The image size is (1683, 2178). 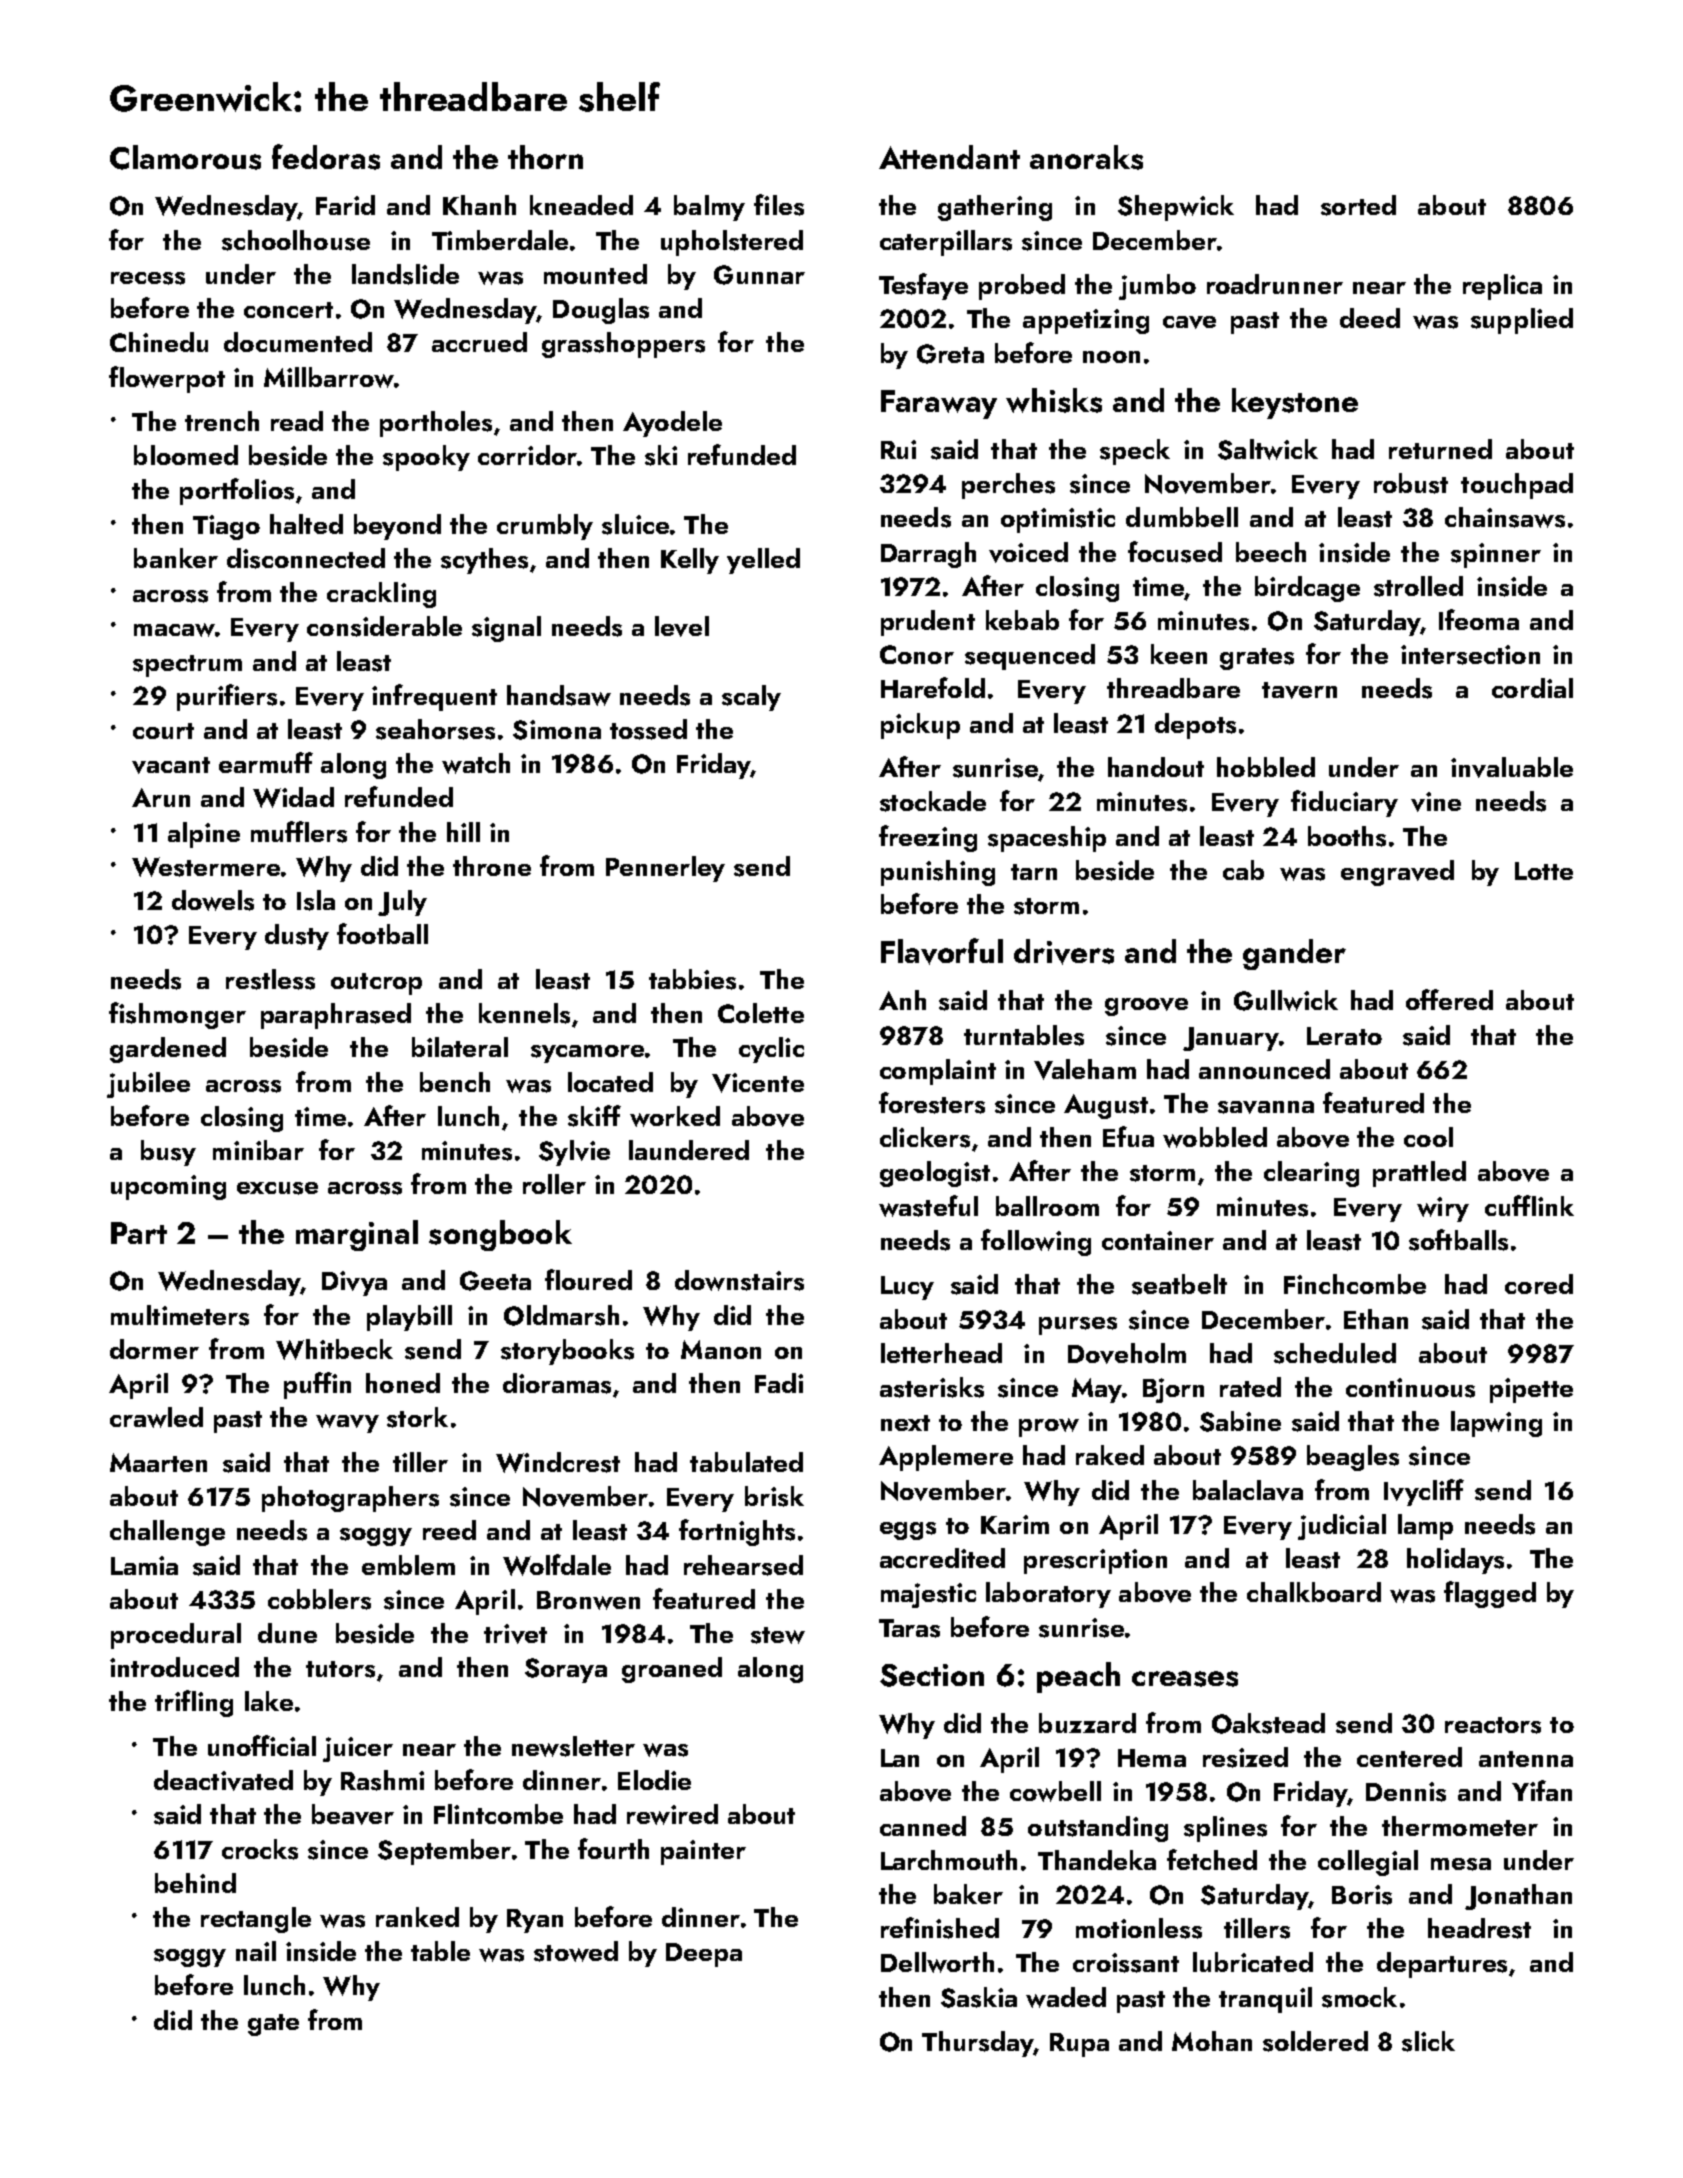 I want to click on trifling, so click(x=194, y=1703).
